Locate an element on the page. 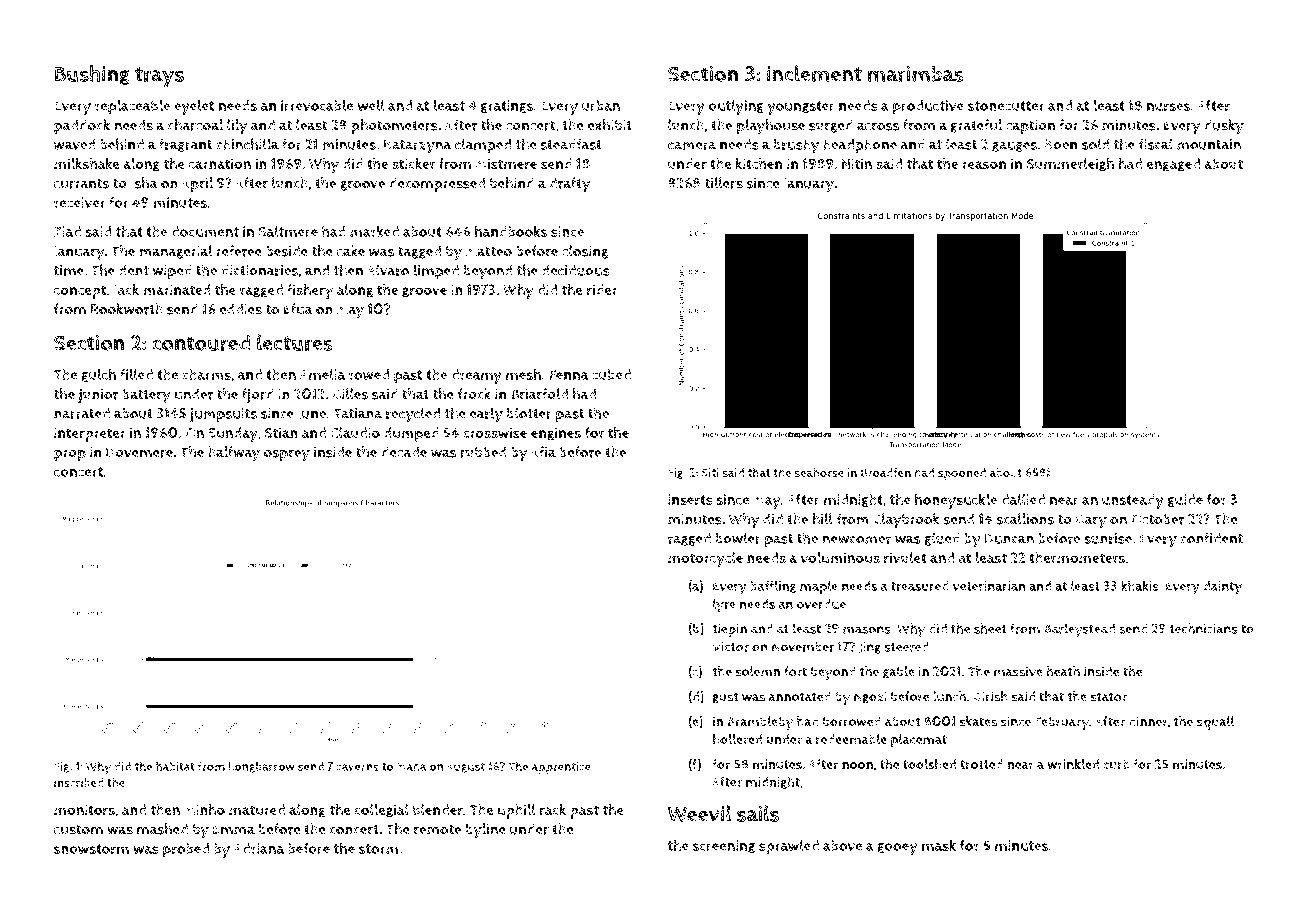  cubed is located at coordinates (611, 374).
